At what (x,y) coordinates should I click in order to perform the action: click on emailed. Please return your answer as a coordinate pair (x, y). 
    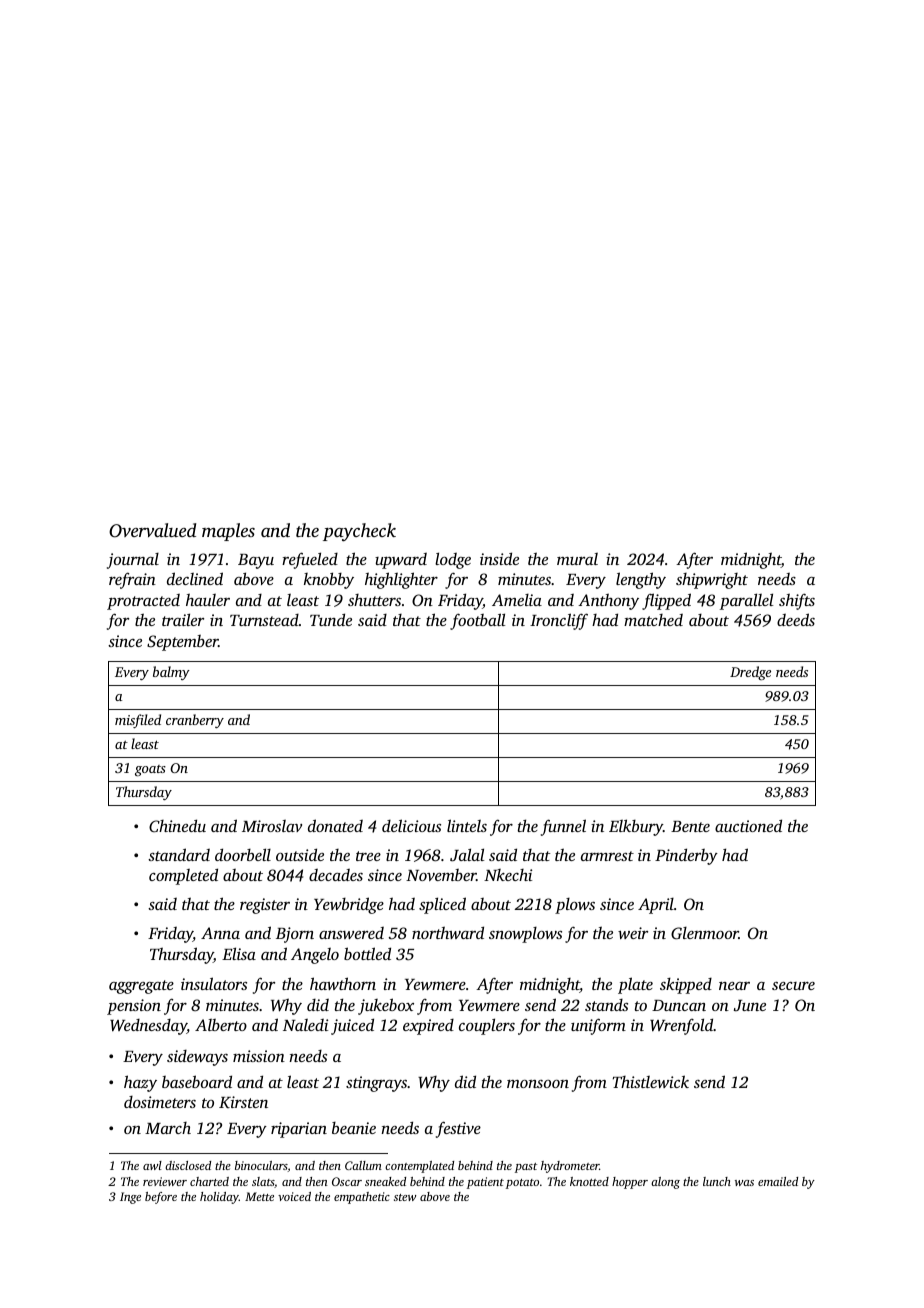
    Looking at the image, I should click on (778, 1181).
